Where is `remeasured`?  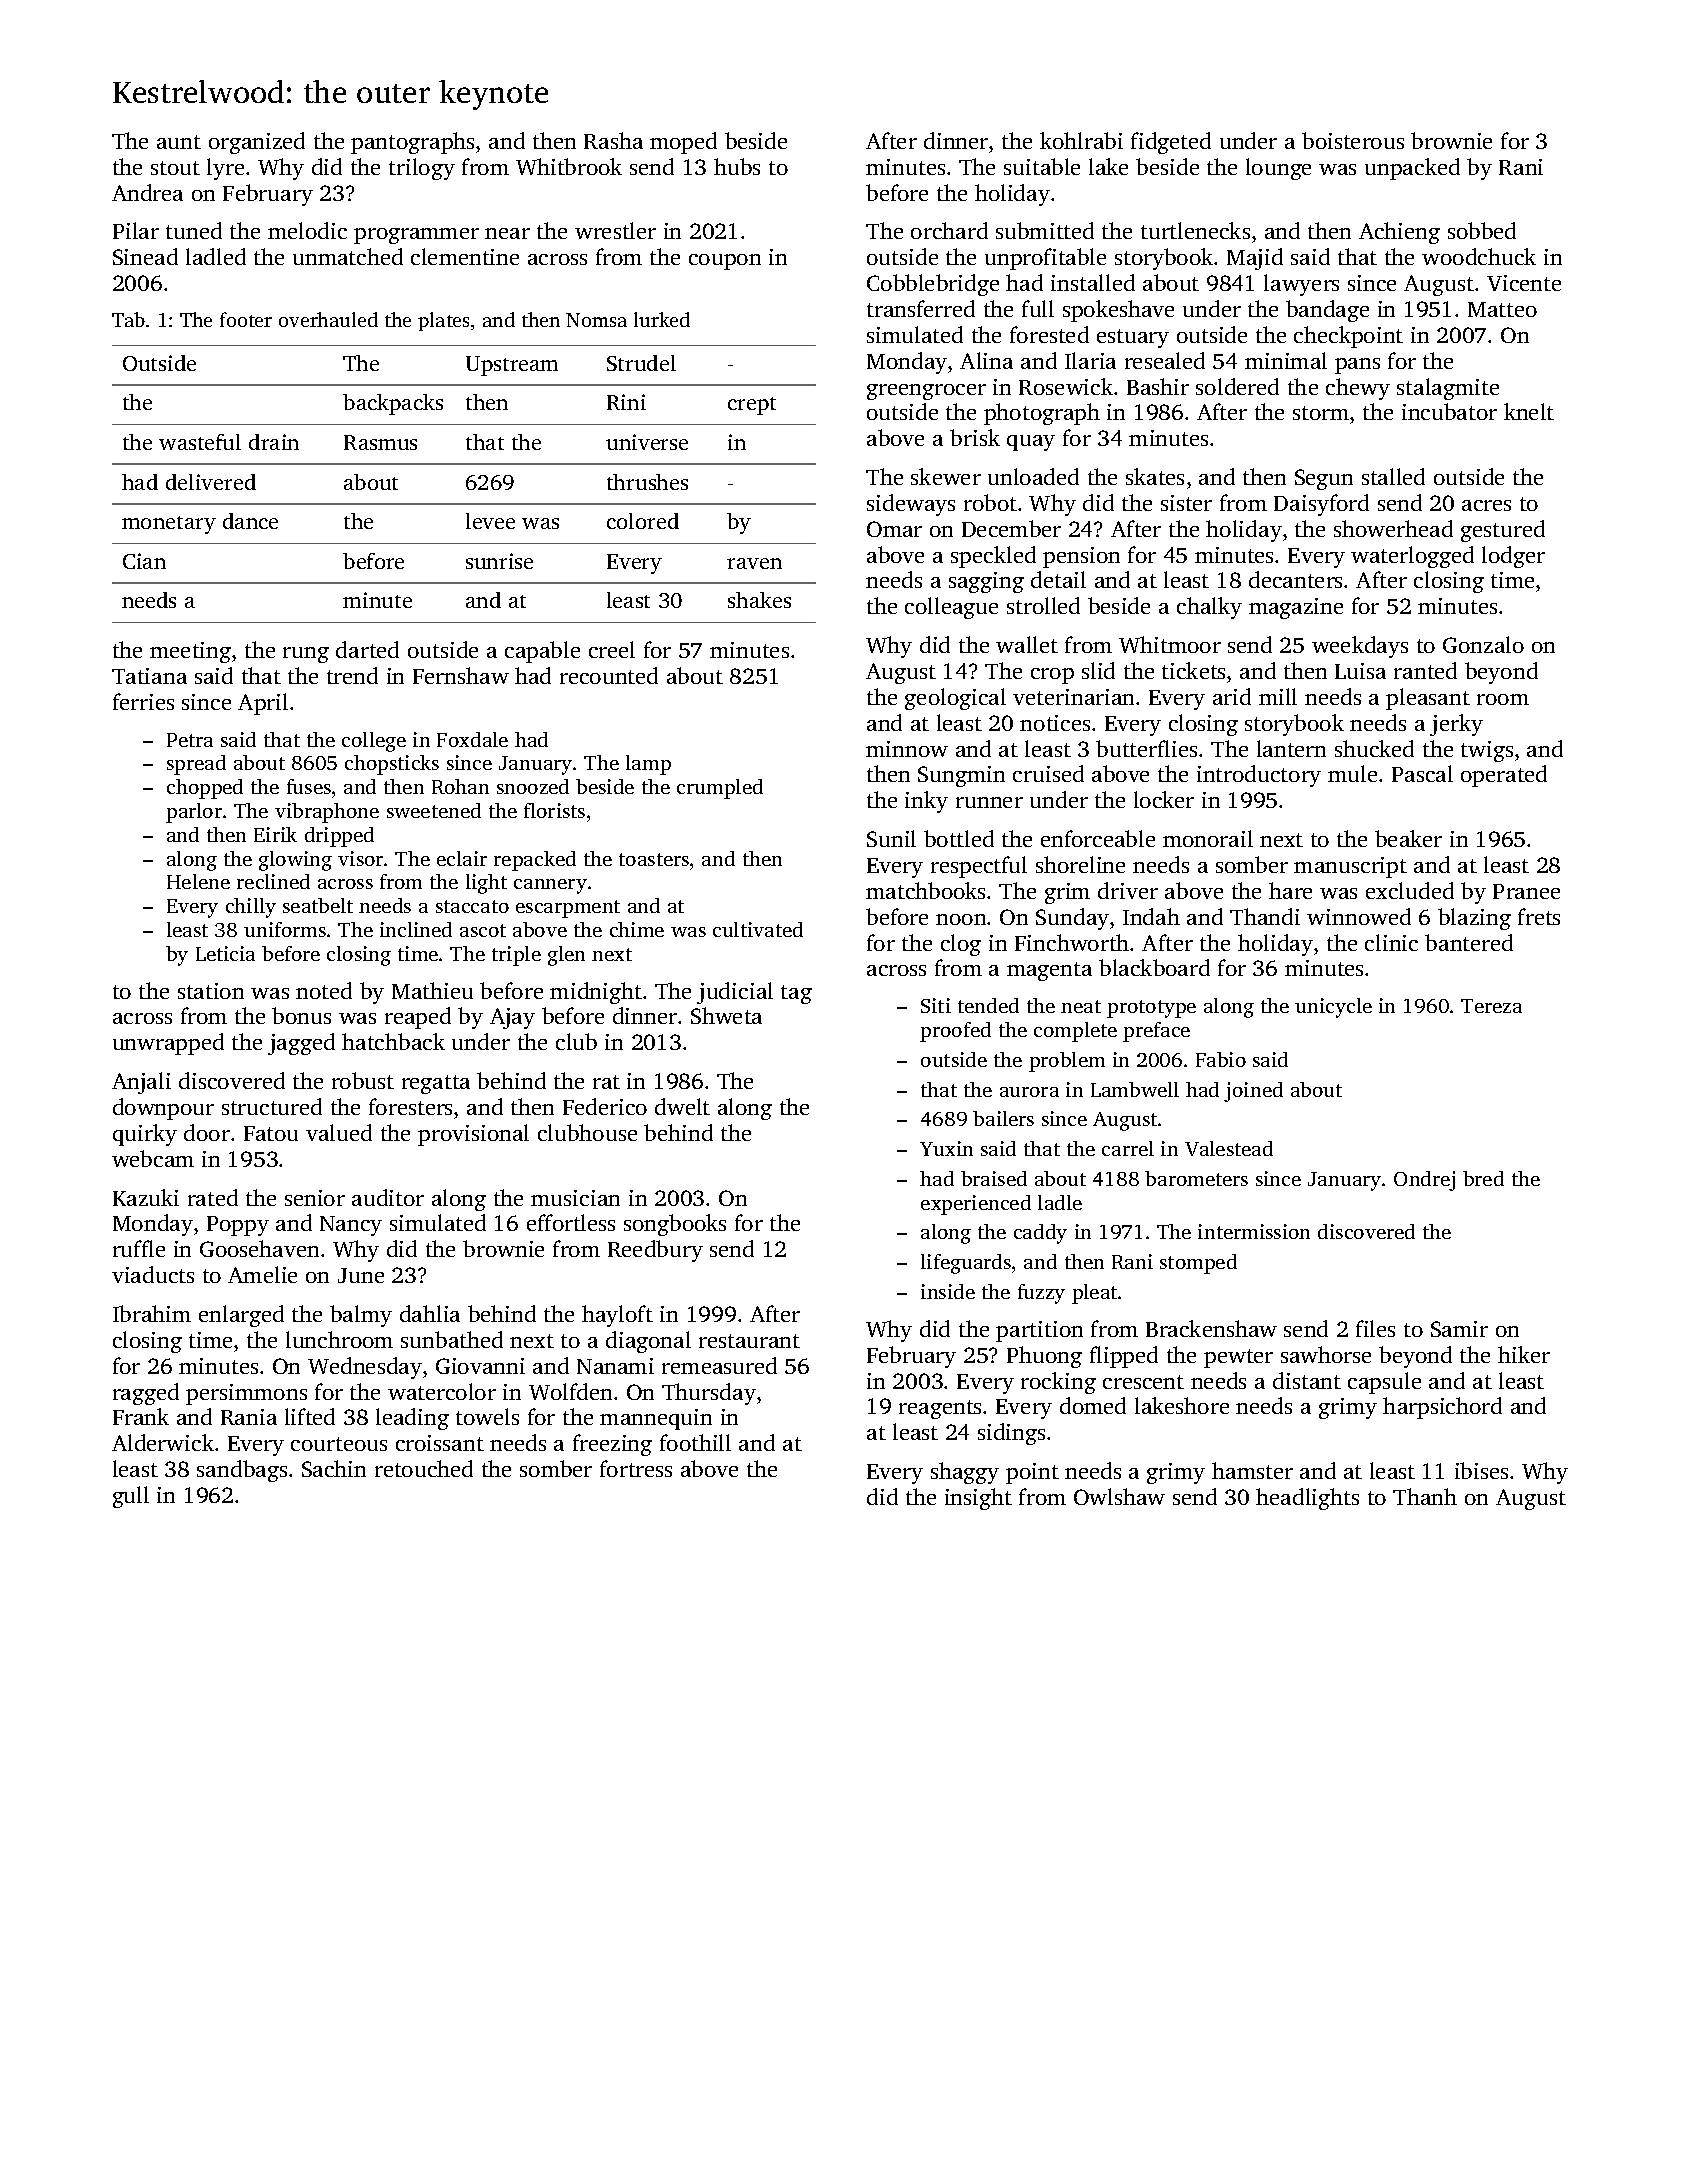 remeasured is located at coordinates (719, 1365).
